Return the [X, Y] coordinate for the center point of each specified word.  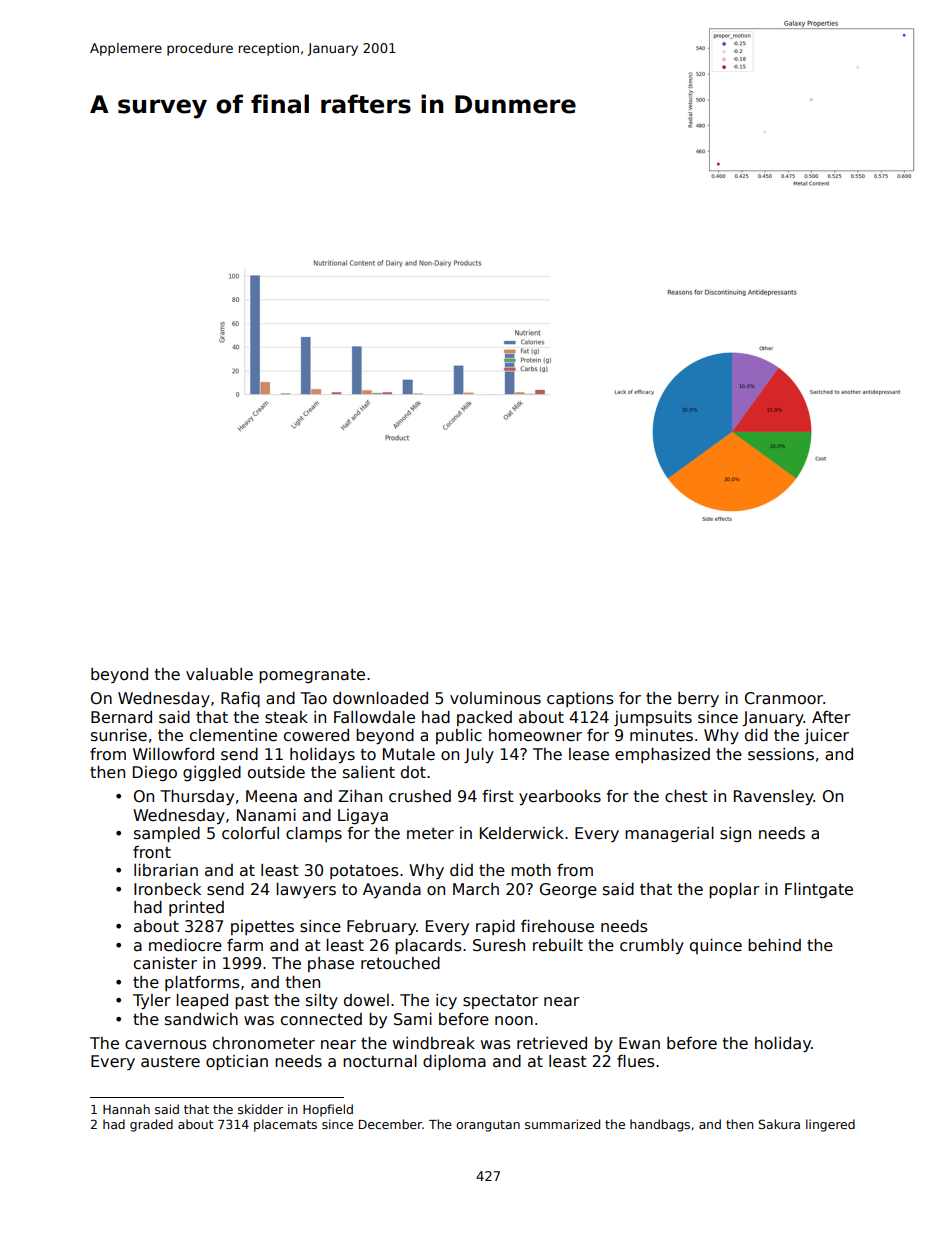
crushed [420, 796]
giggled [212, 773]
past [252, 1002]
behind [774, 945]
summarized [562, 1124]
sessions [781, 754]
